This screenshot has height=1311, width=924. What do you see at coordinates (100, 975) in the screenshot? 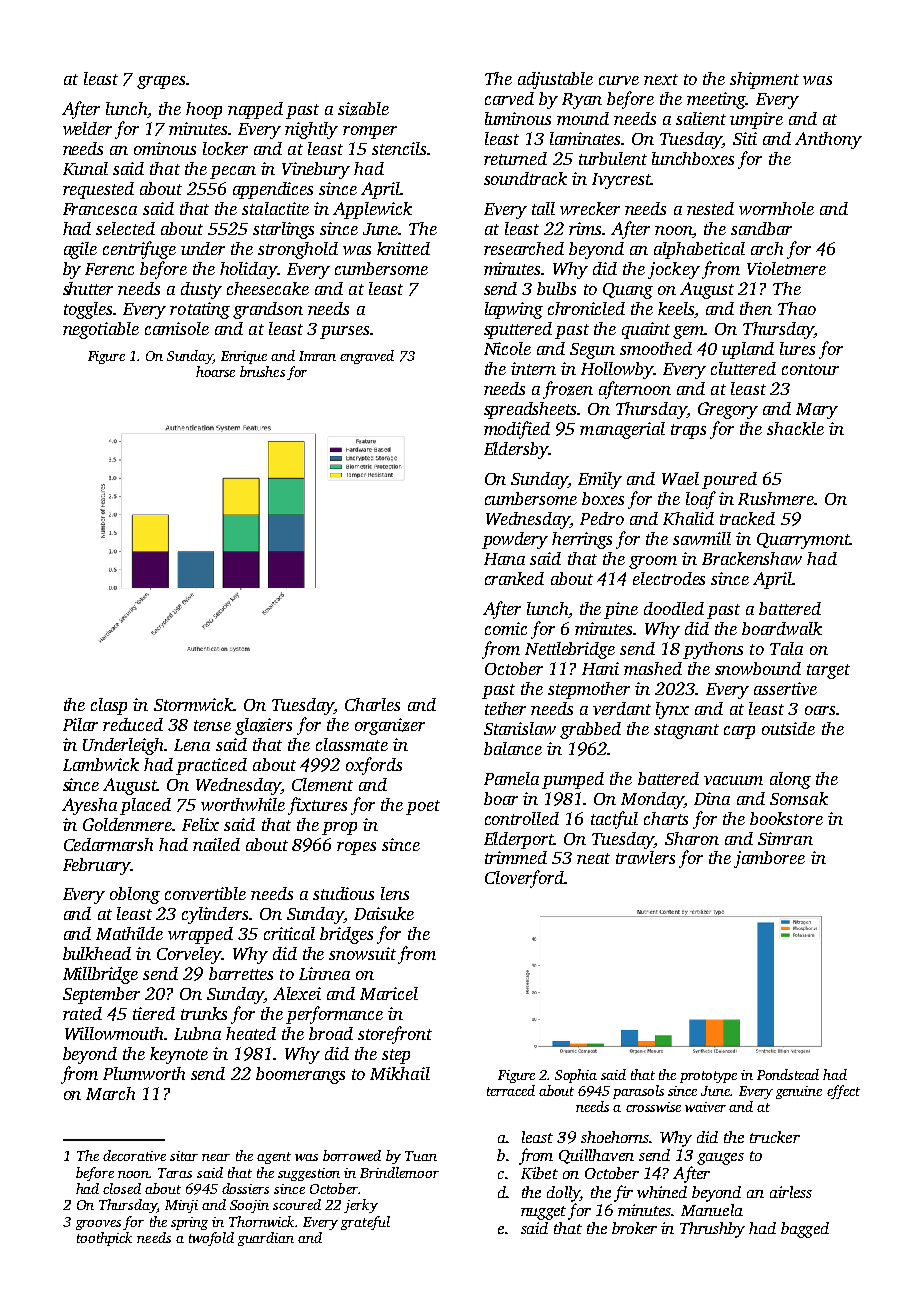
I see `Millbridge` at bounding box center [100, 975].
